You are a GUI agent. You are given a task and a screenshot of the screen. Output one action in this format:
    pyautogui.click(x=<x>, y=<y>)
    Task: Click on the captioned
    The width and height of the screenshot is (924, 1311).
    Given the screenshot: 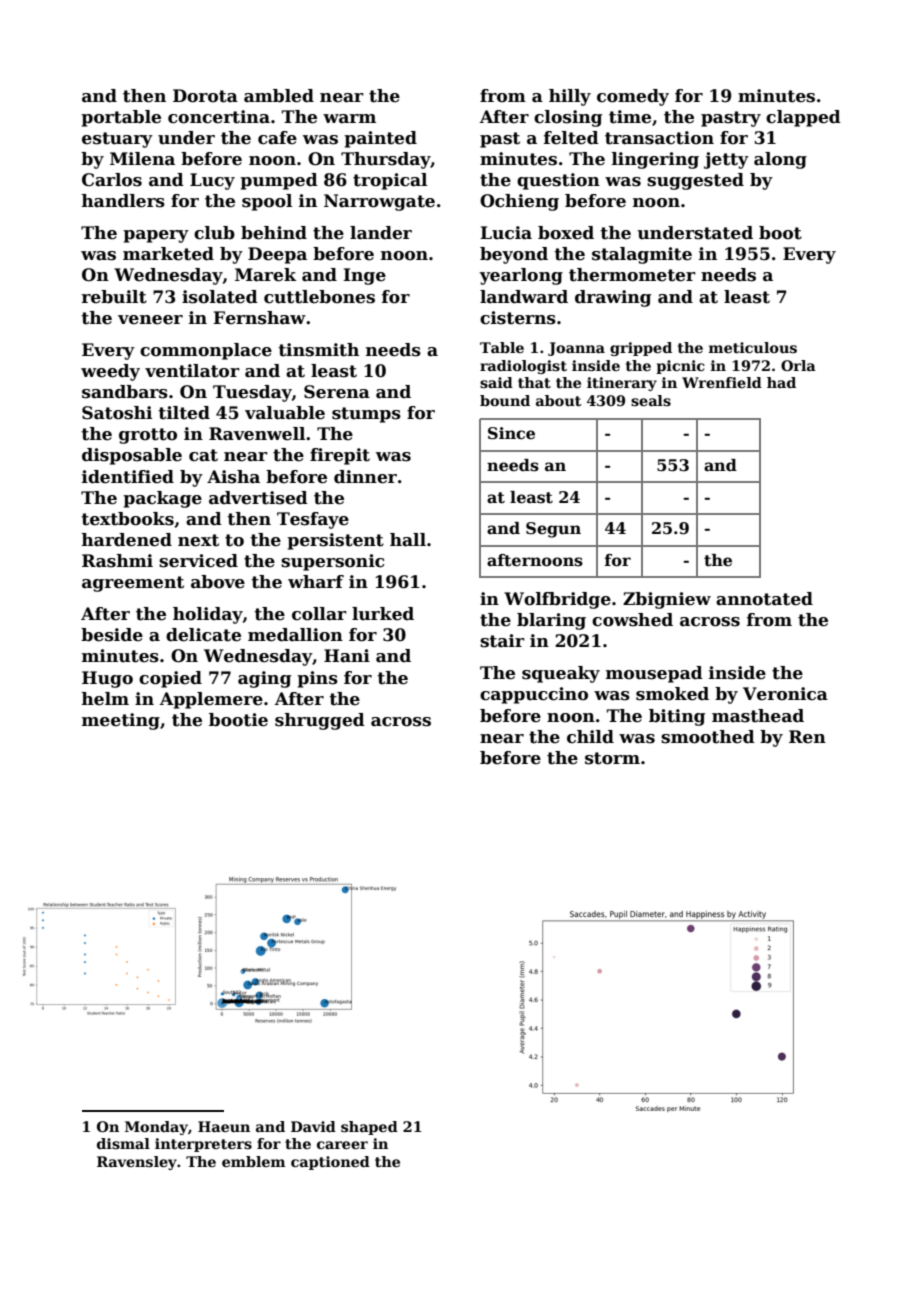 What is the action you would take?
    pyautogui.click(x=330, y=1163)
